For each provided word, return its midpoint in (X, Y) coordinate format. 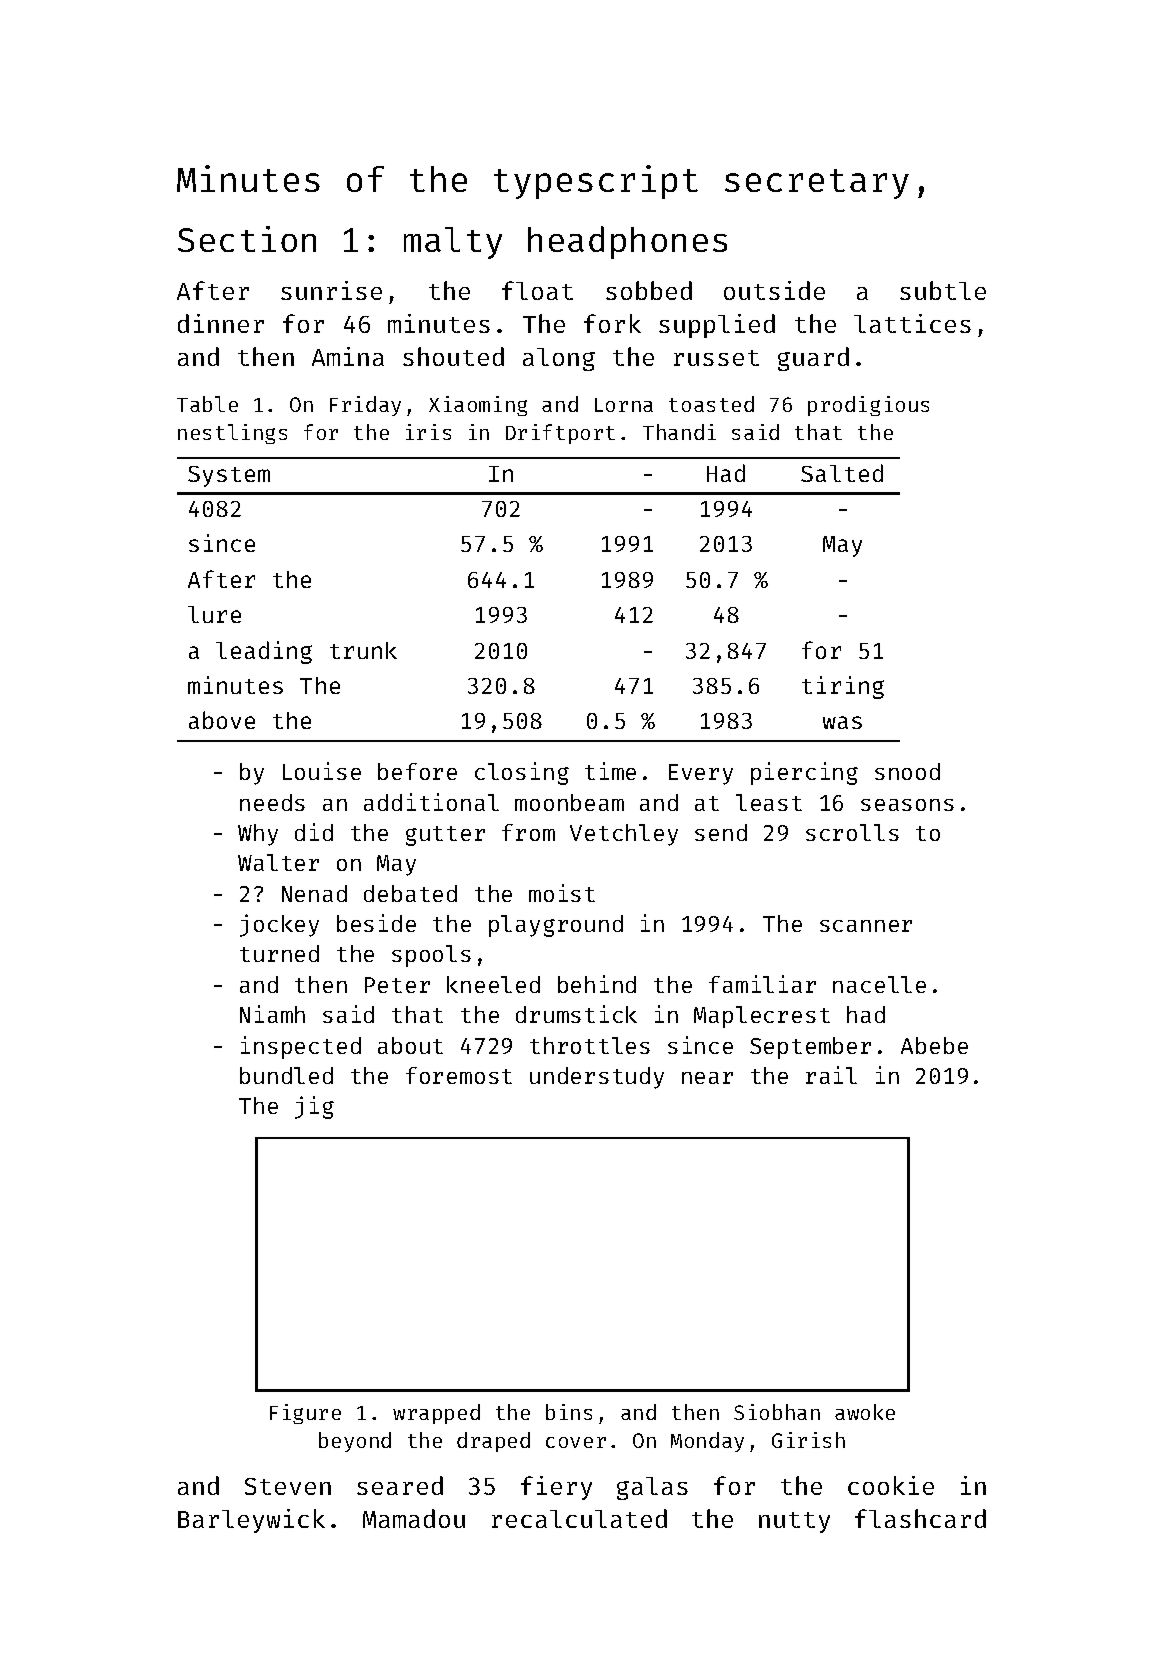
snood (907, 771)
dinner (221, 323)
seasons (907, 805)
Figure (305, 1414)
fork (612, 323)
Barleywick (251, 1521)
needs (272, 802)
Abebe (934, 1045)
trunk (363, 650)
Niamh (272, 1014)
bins (569, 1412)
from (528, 832)
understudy (597, 1078)
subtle (943, 290)
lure (214, 614)
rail (831, 1075)
